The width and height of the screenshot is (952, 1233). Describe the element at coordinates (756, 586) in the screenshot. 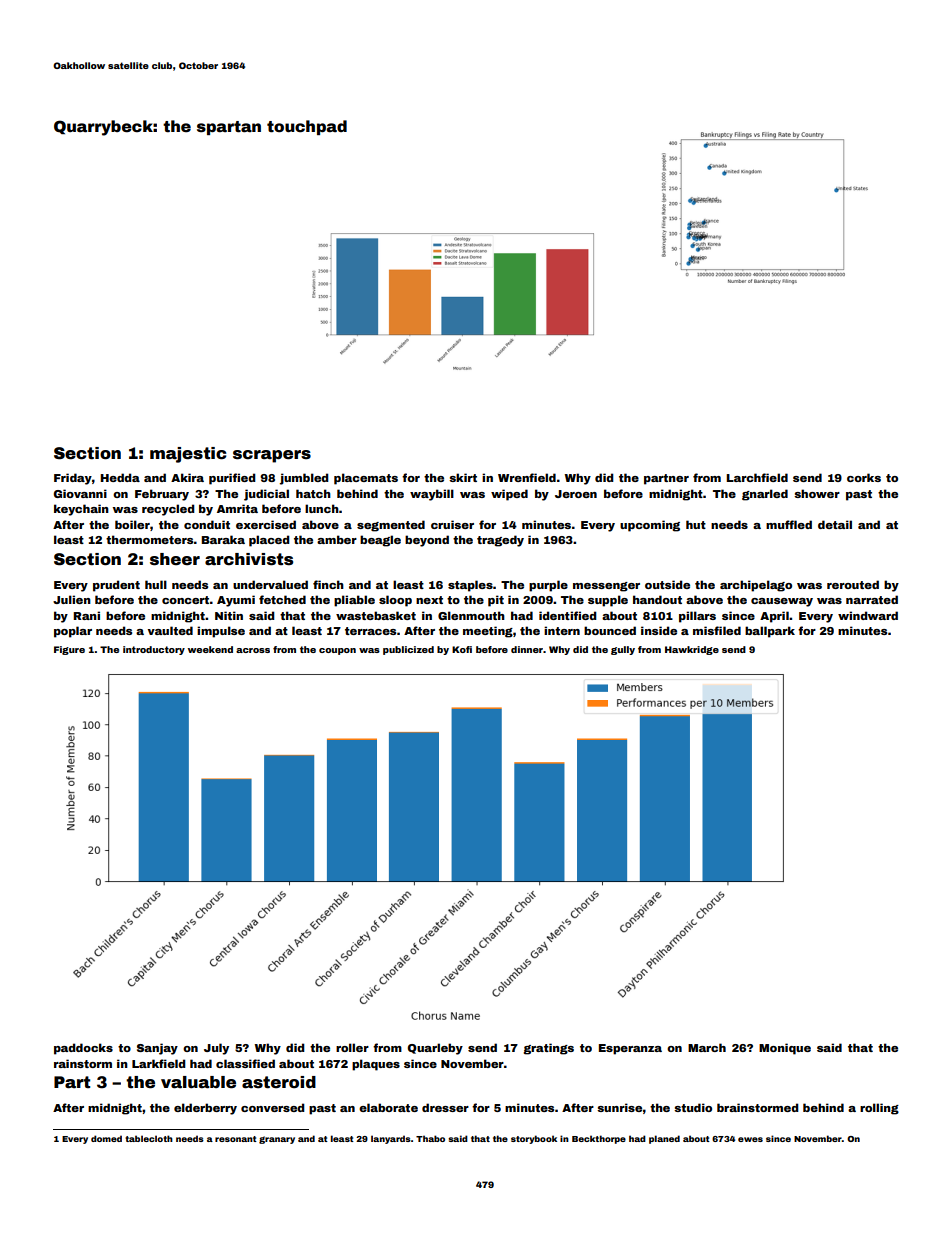

I see `archipelago` at that location.
